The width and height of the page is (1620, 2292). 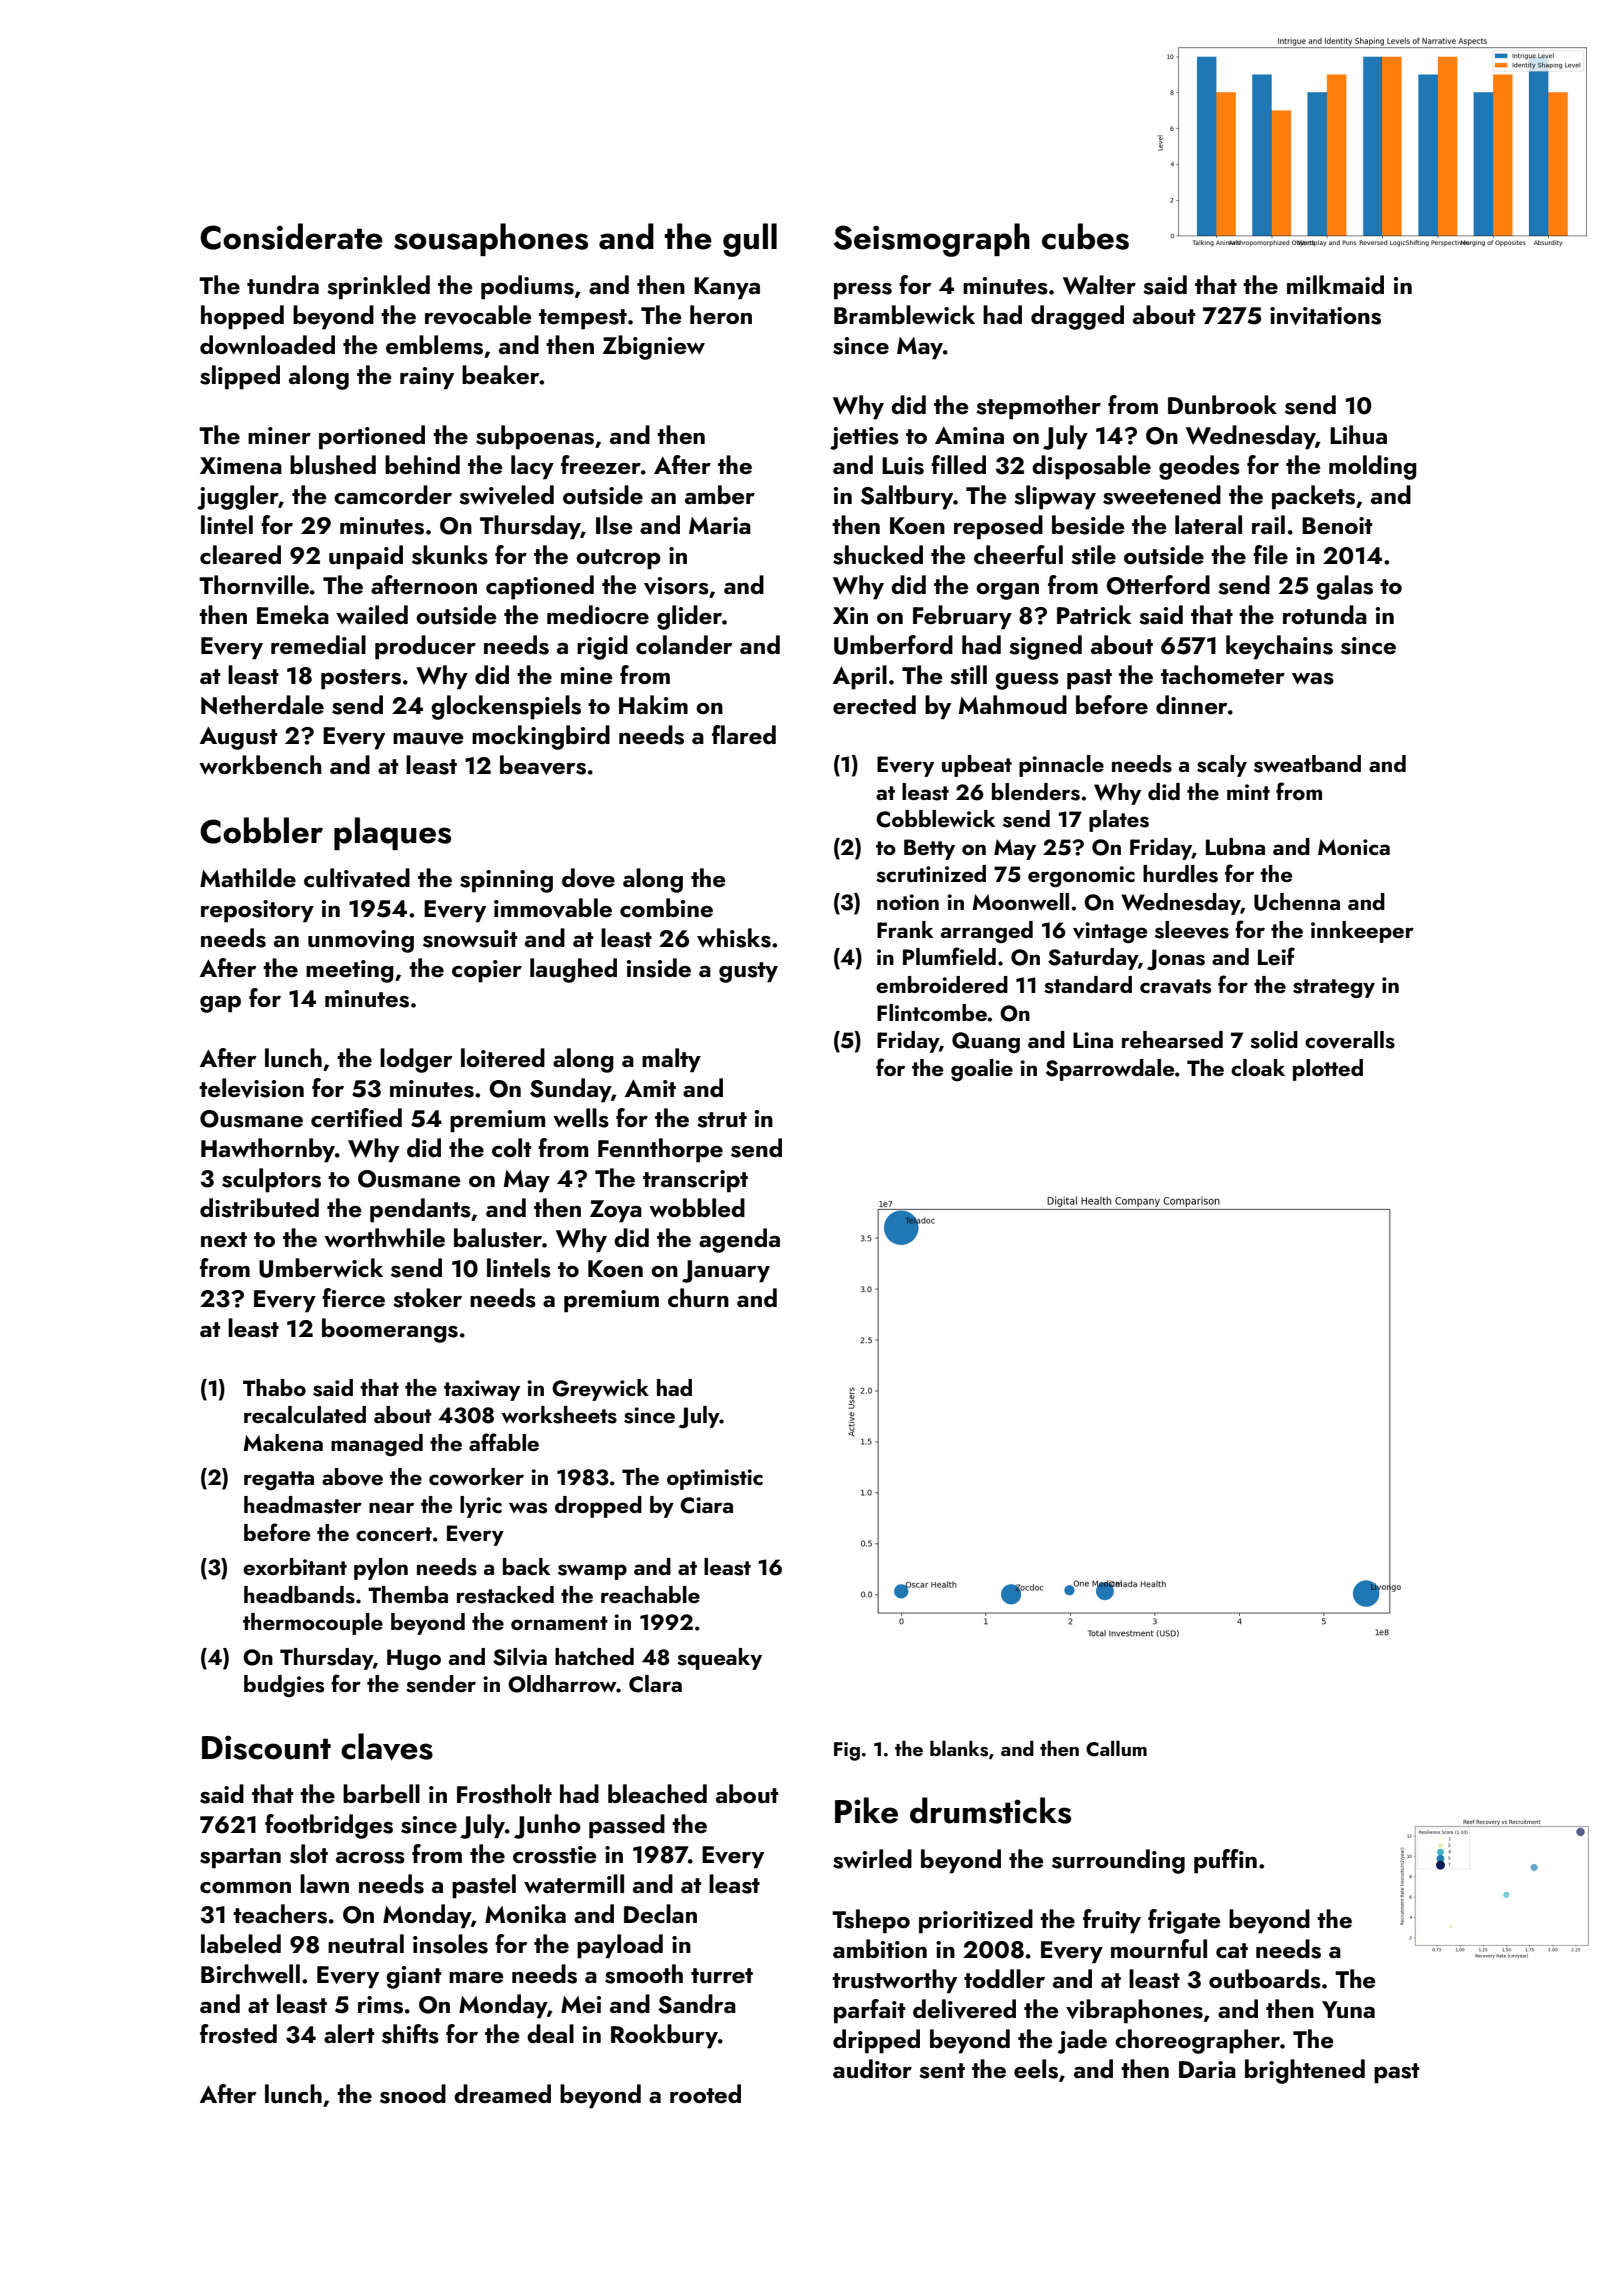 I want to click on slot, so click(x=309, y=1854).
